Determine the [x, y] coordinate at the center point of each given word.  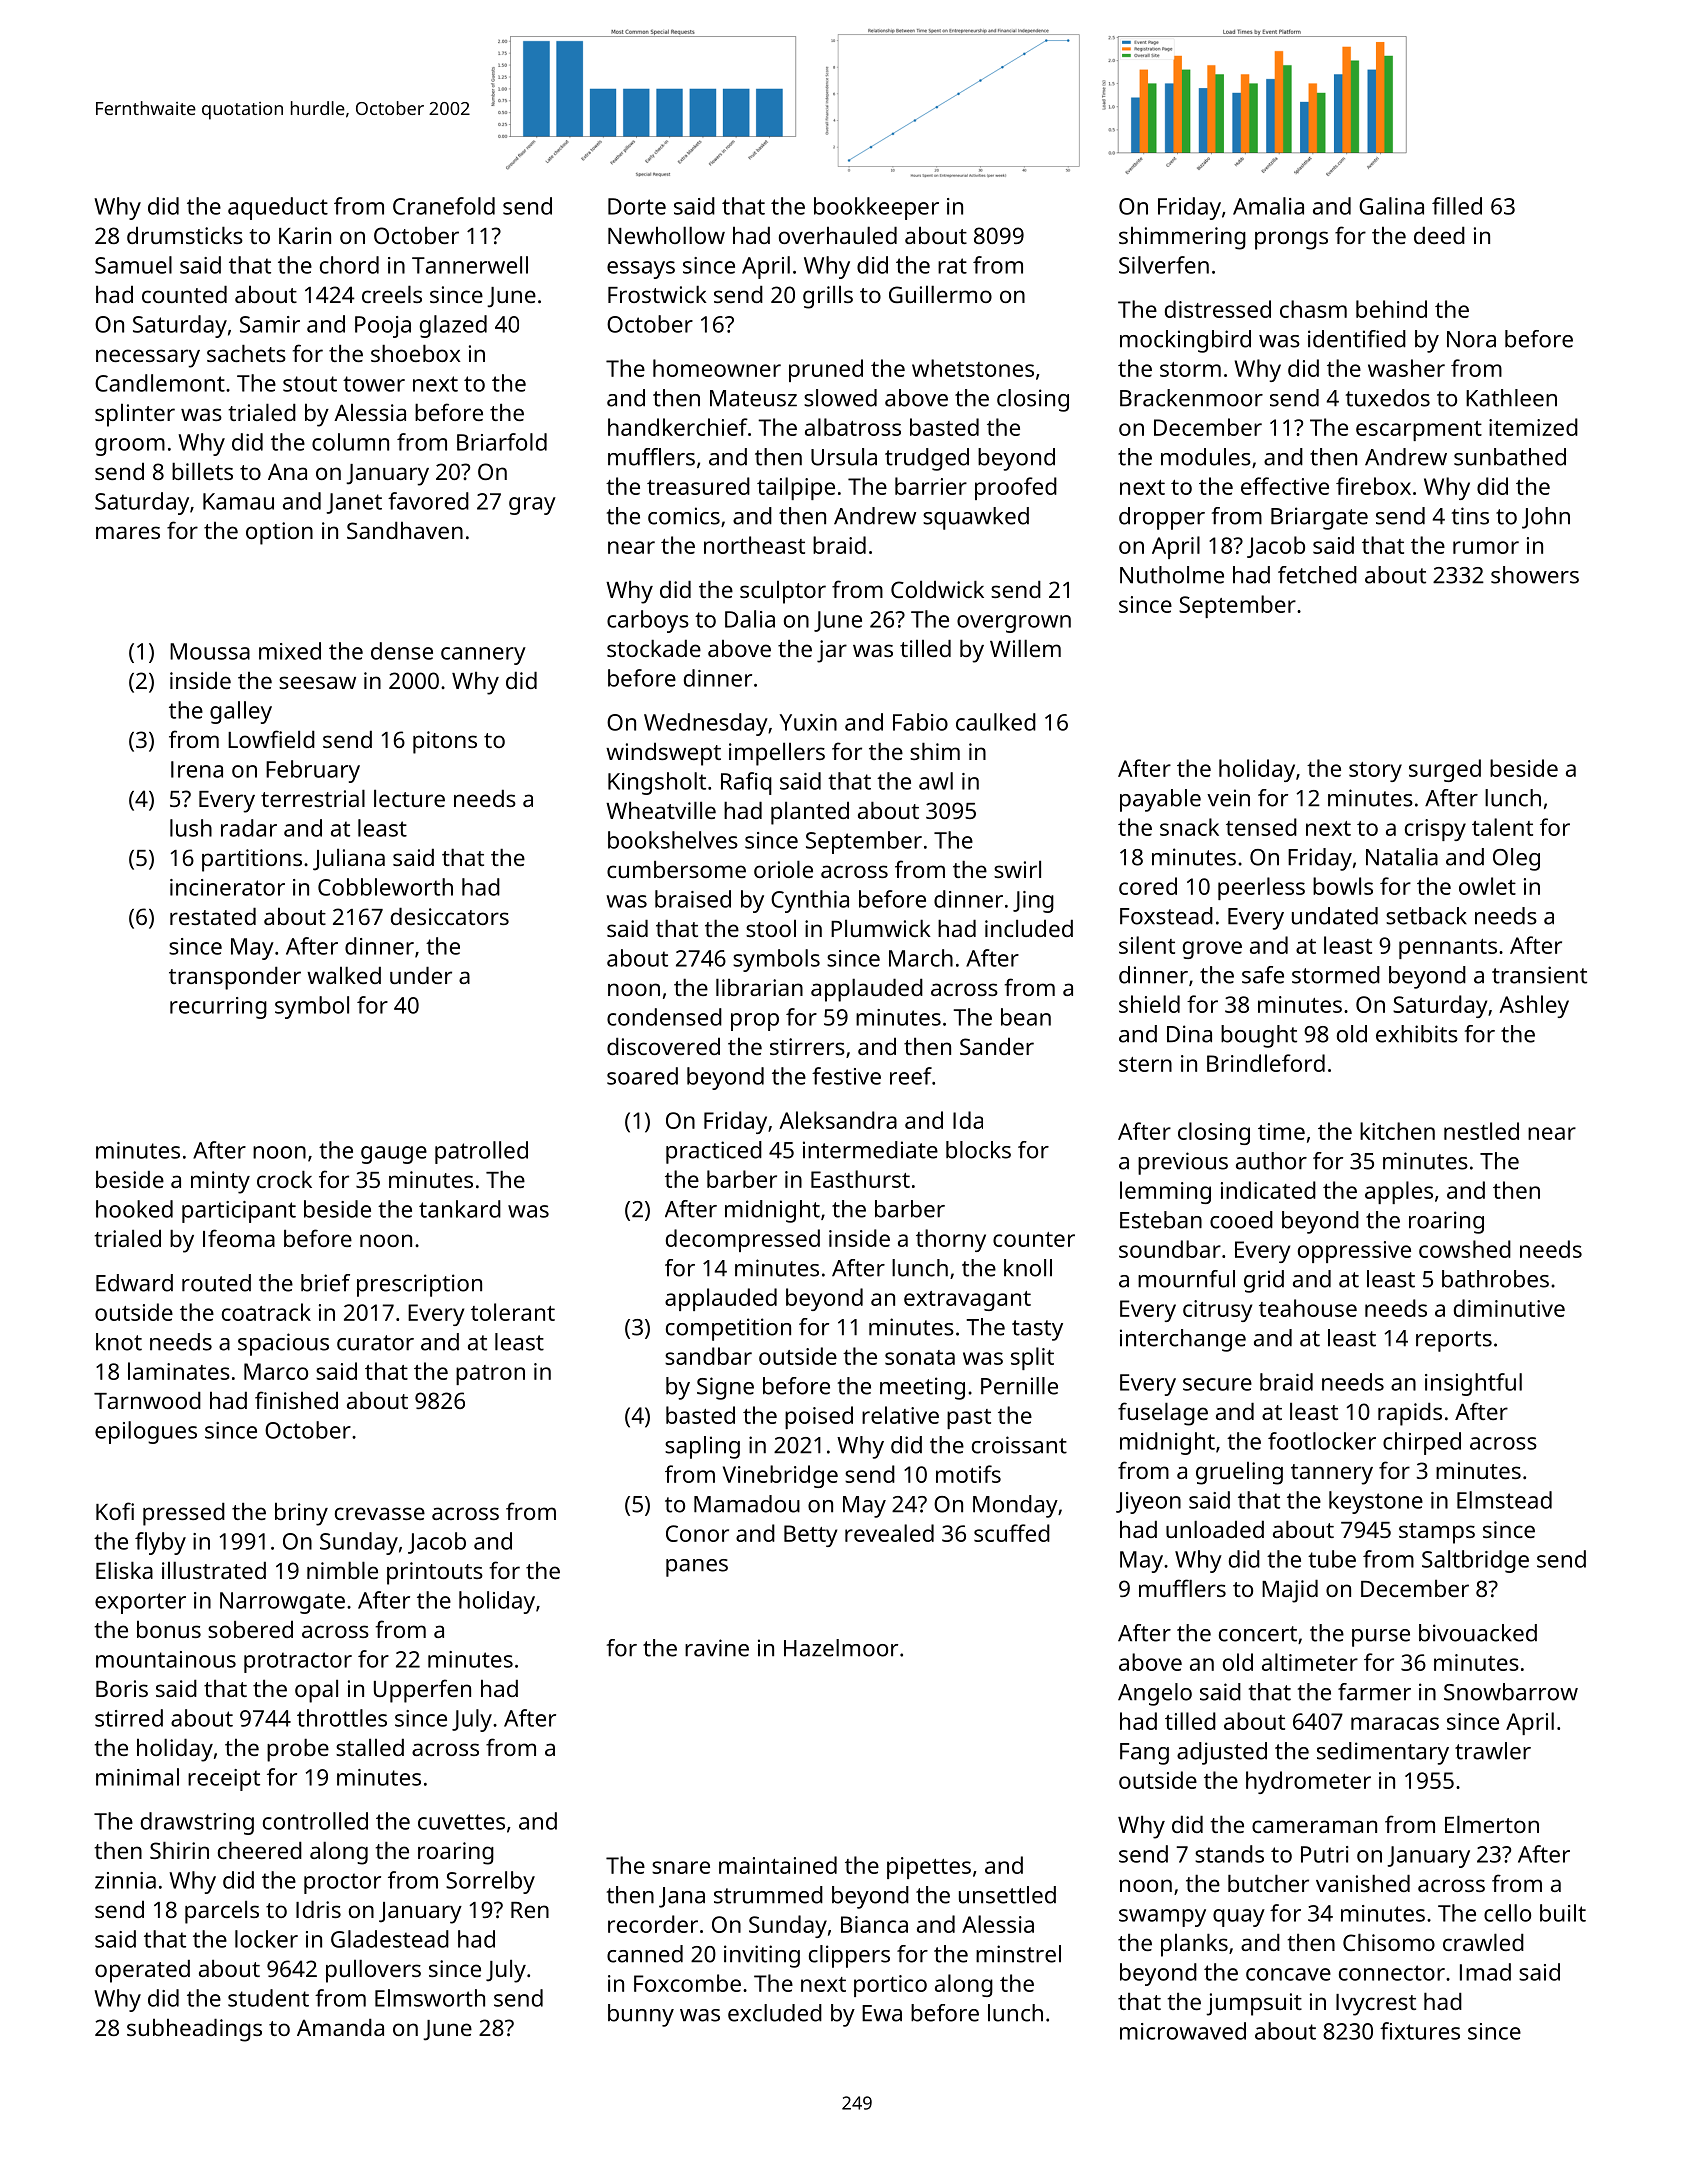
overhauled [838, 235]
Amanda [340, 2027]
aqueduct [278, 208]
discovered [663, 1046]
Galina [1391, 206]
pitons [445, 742]
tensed [1261, 827]
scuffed [1012, 1533]
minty [220, 1182]
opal [316, 1691]
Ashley [1534, 1006]
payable [1160, 800]
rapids [1410, 1414]
